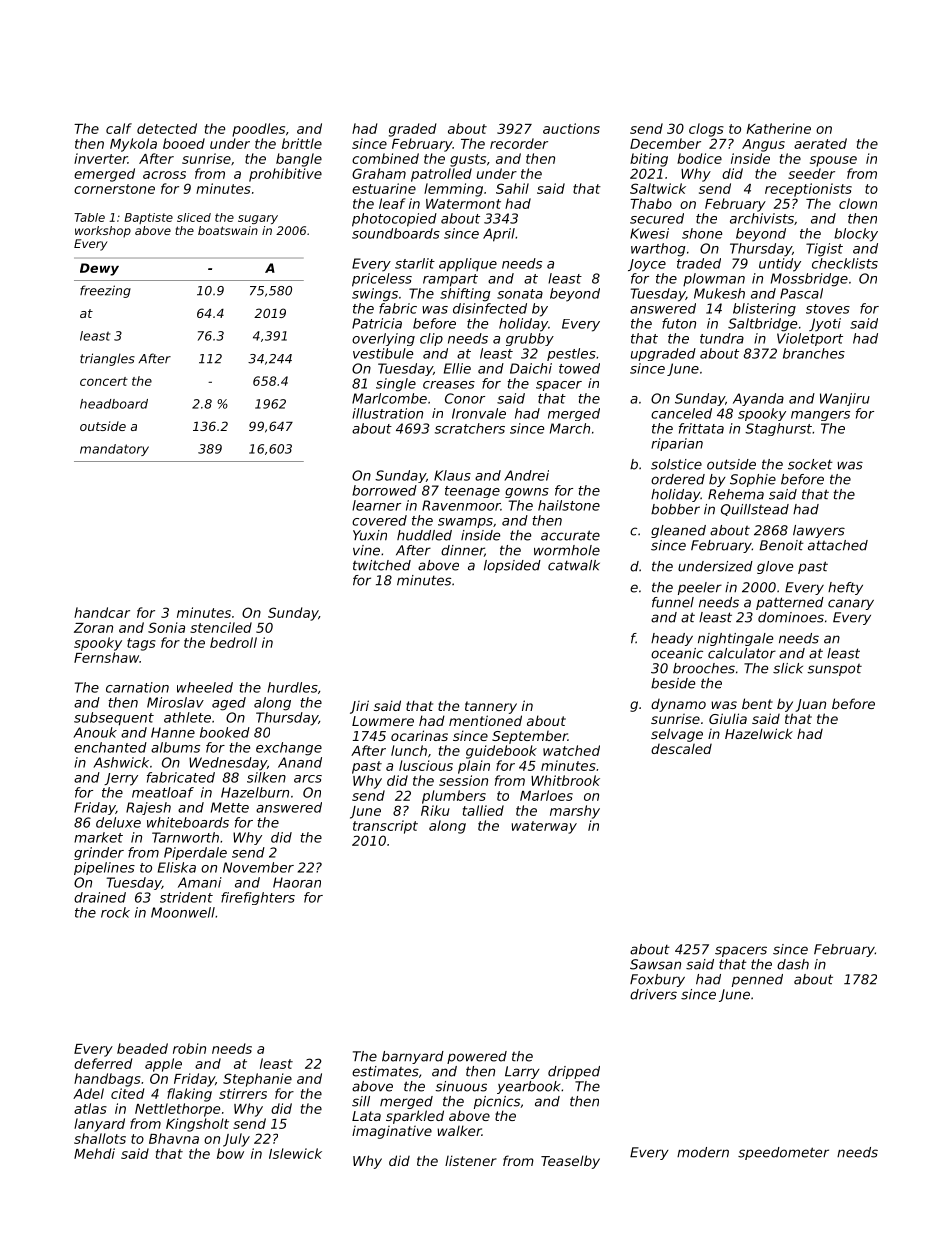  What do you see at coordinates (681, 413) in the screenshot?
I see `canceled` at bounding box center [681, 413].
